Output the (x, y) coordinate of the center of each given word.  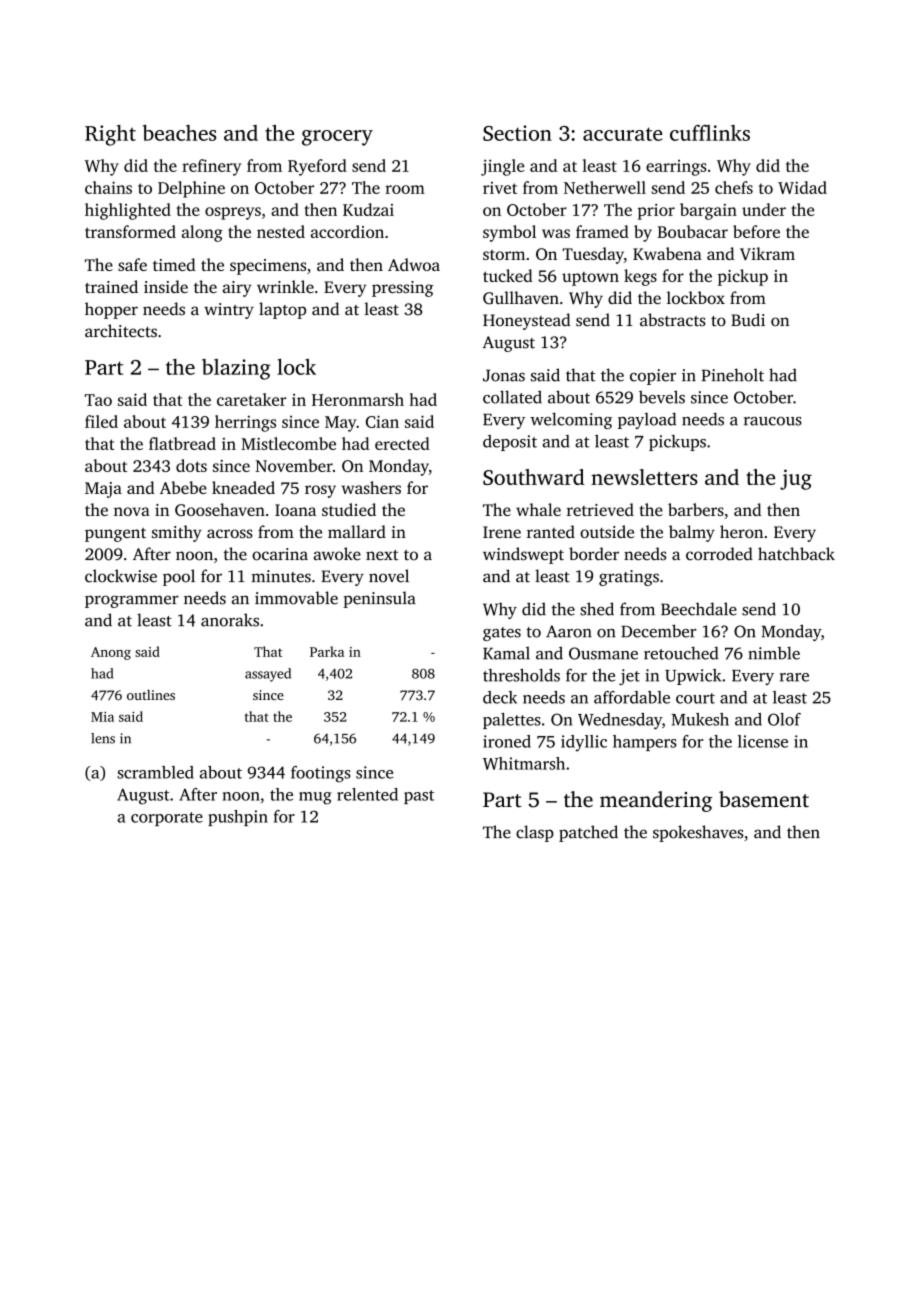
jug (796, 479)
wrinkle (285, 286)
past (419, 797)
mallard (357, 531)
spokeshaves (698, 833)
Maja (103, 490)
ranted (551, 531)
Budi (748, 319)
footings (321, 774)
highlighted (128, 211)
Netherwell (605, 187)
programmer (132, 601)
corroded (719, 554)
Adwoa (414, 264)
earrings (676, 168)
